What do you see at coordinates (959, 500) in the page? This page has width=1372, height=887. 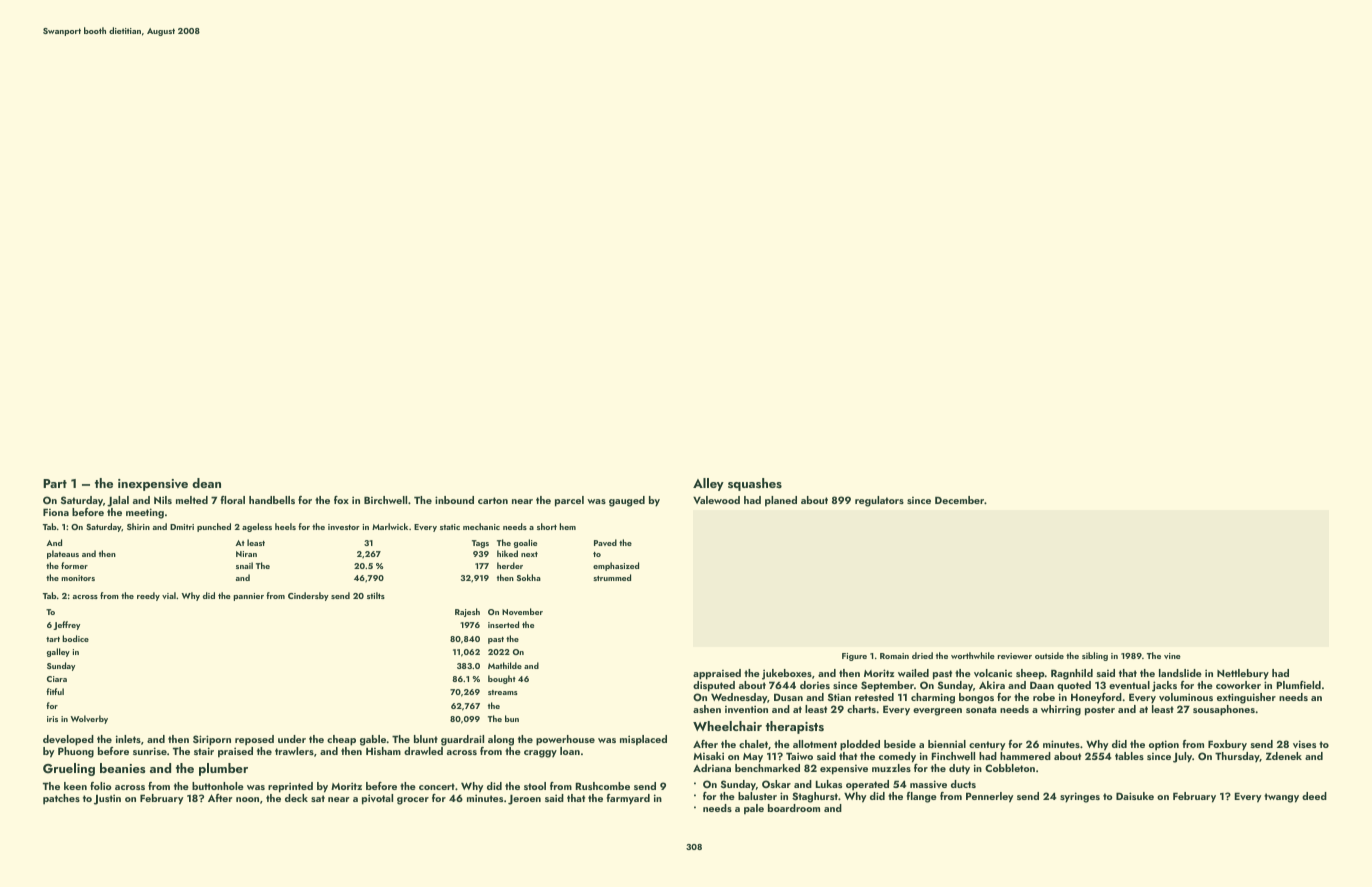 I see `December` at bounding box center [959, 500].
